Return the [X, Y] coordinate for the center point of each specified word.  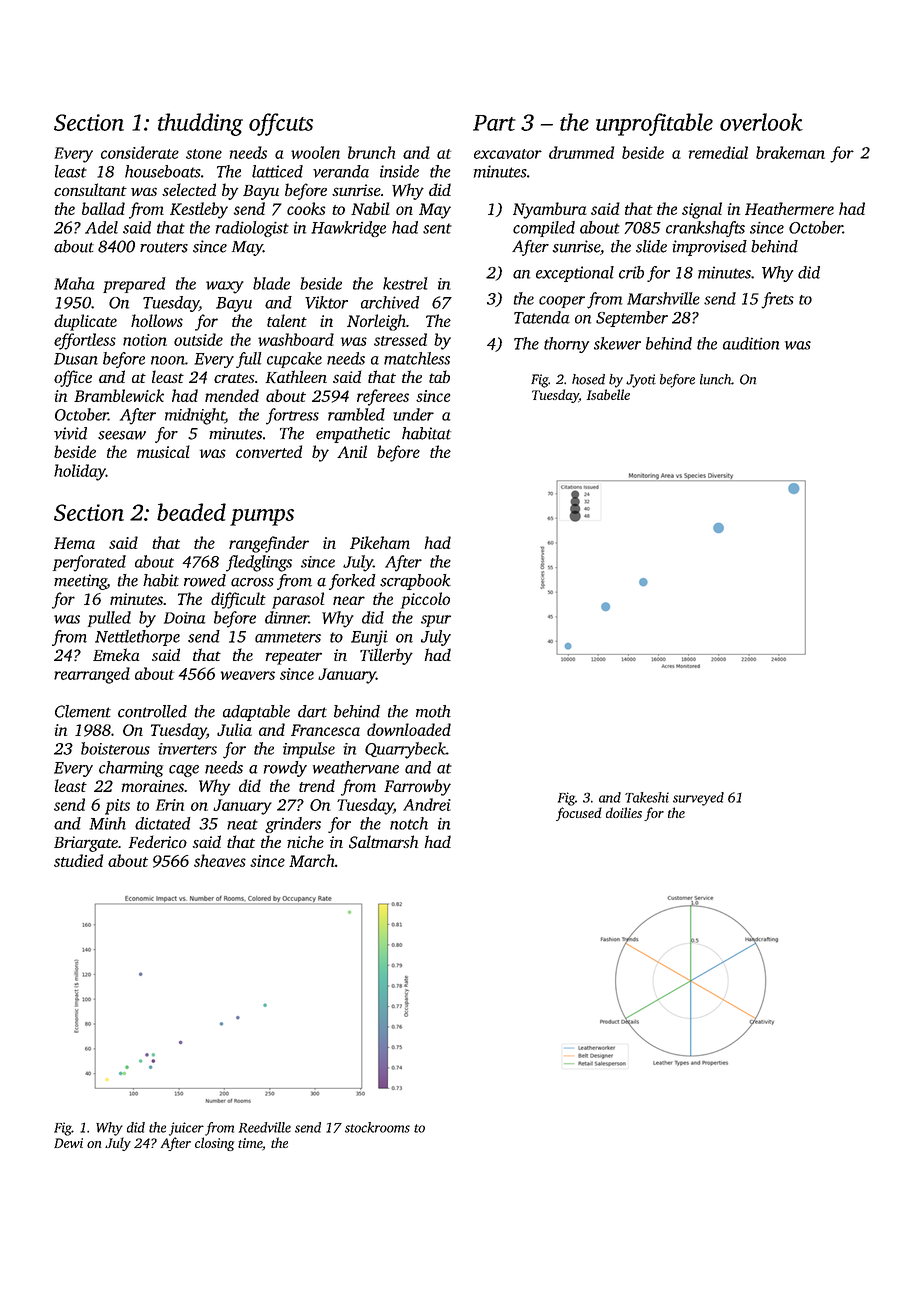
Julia [234, 729]
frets [777, 300]
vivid [70, 433]
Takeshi [647, 797]
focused [579, 814]
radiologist [252, 229]
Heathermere [789, 208]
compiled [544, 229]
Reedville [265, 1127]
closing [214, 1144]
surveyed [698, 799]
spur [436, 621]
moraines [153, 786]
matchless [417, 358]
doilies [624, 812]
